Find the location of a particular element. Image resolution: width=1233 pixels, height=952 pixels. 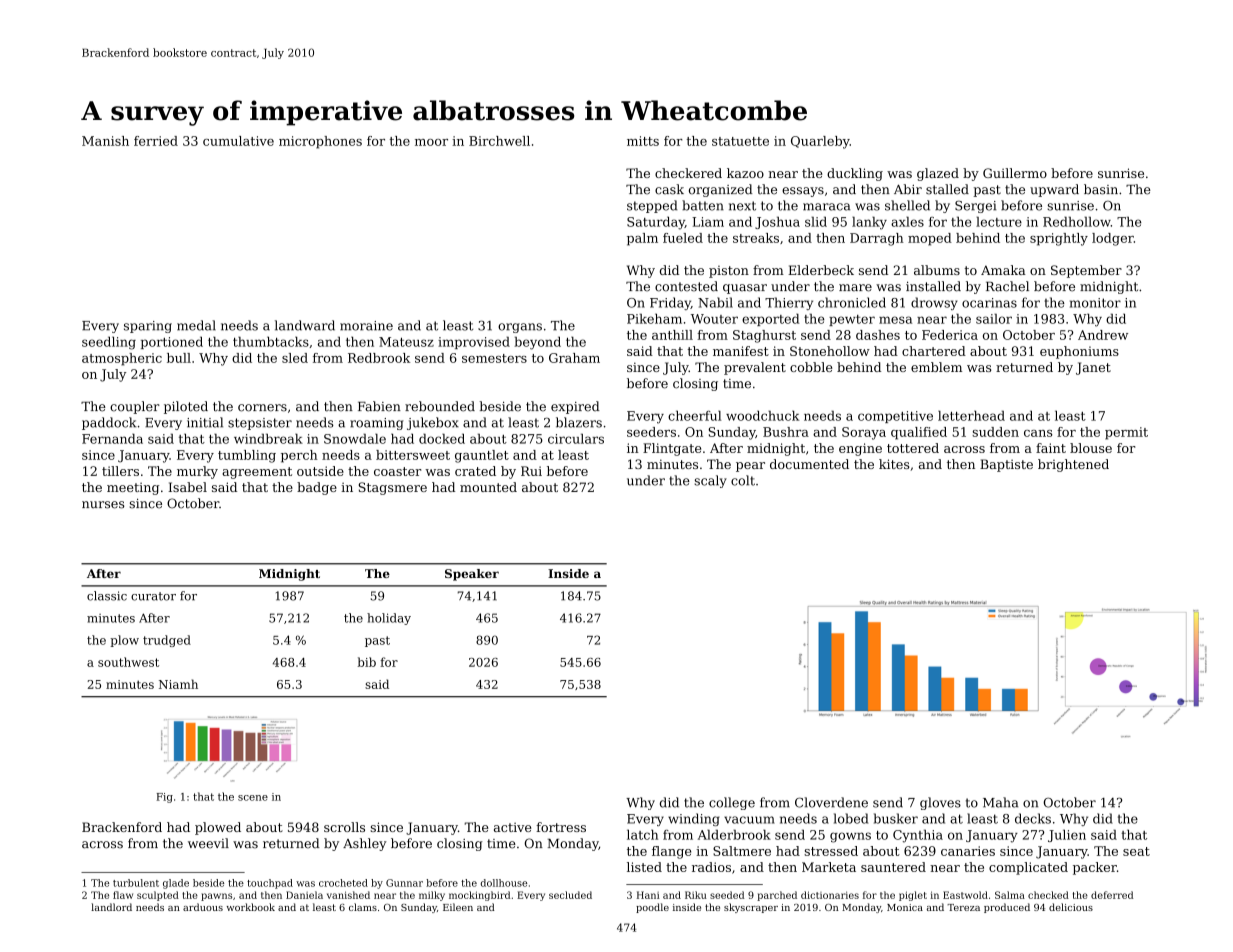

microphones is located at coordinates (320, 142).
